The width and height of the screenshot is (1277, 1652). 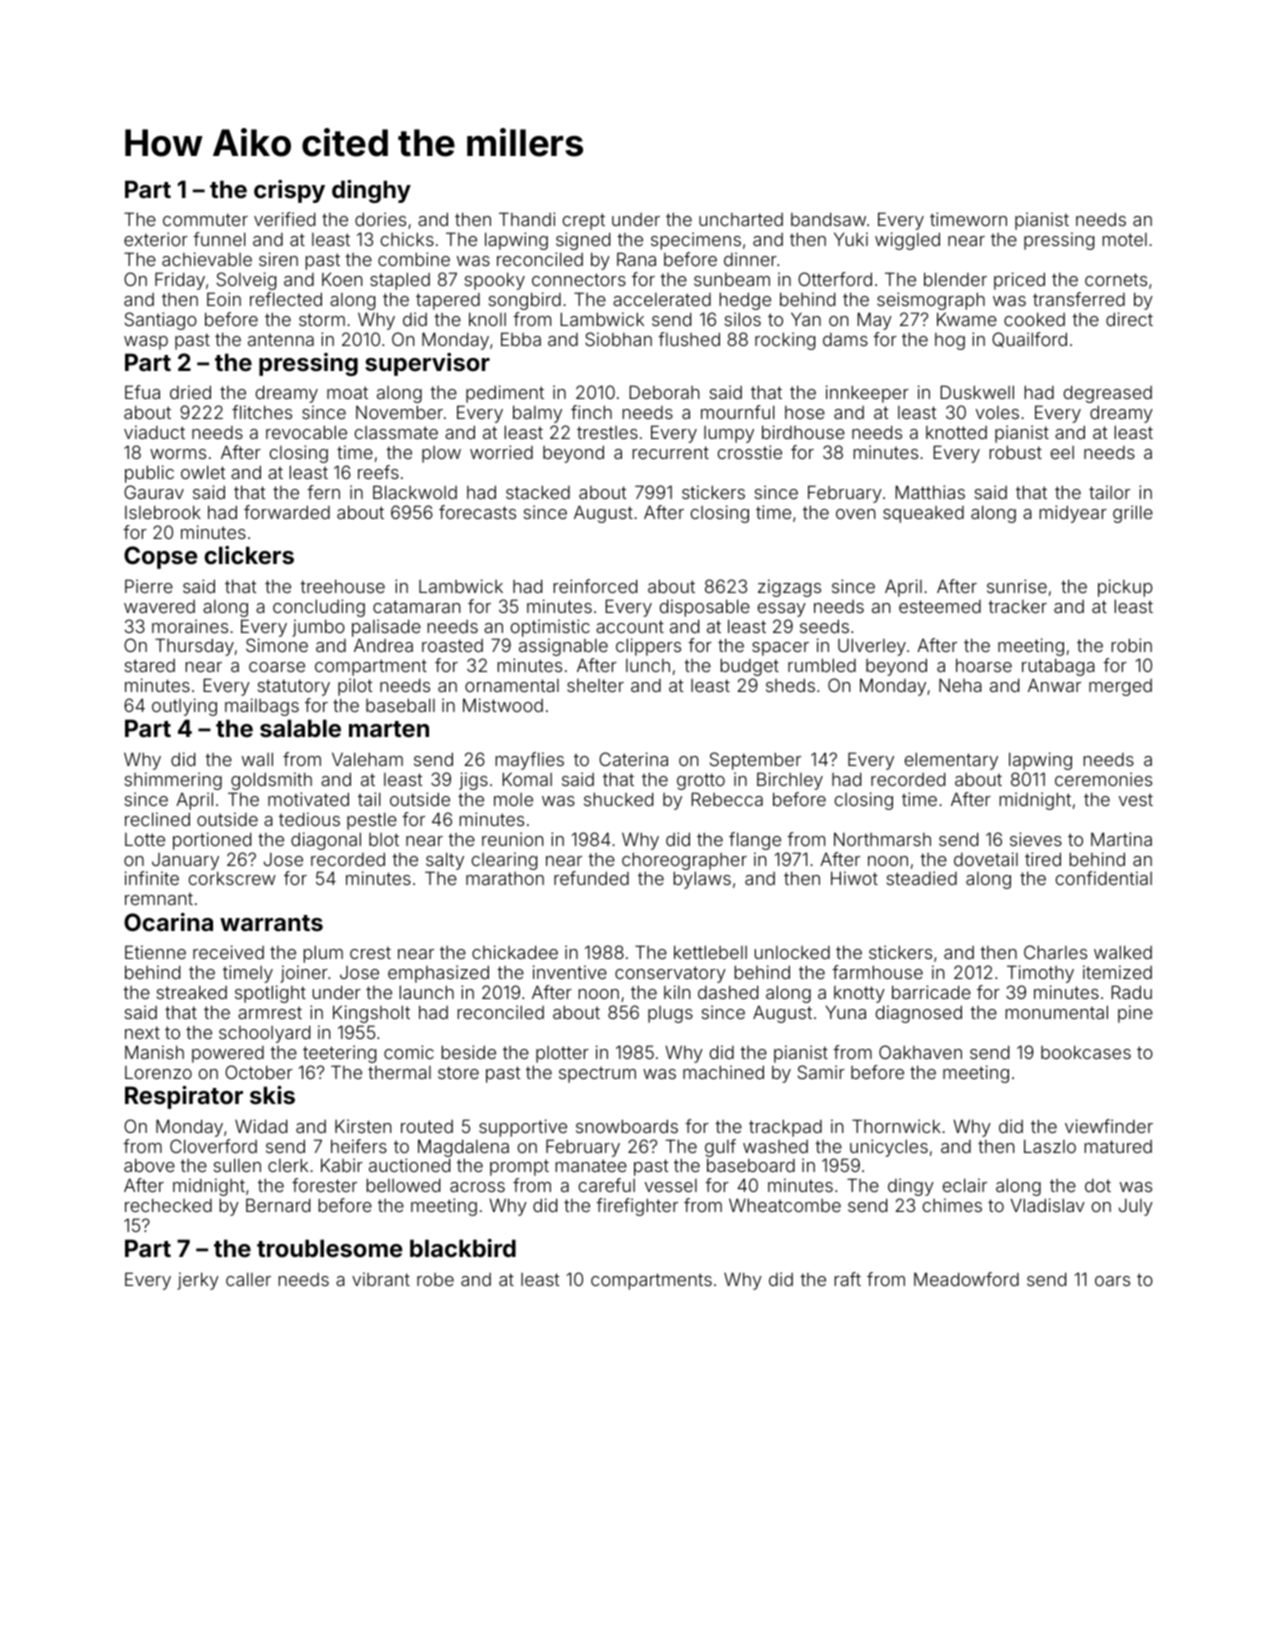 What do you see at coordinates (1125, 588) in the screenshot?
I see `pickup` at bounding box center [1125, 588].
